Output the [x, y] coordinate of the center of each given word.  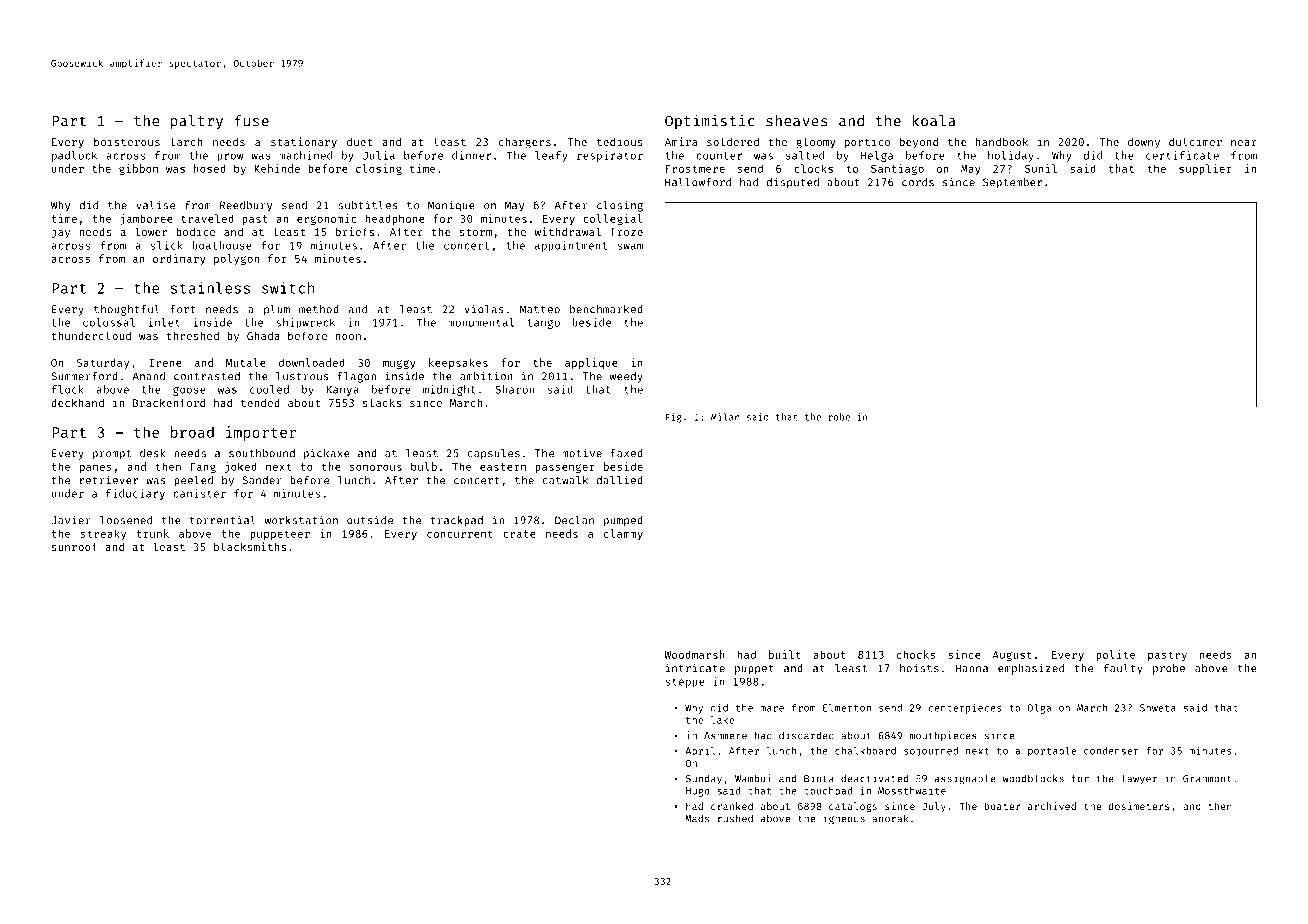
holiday [1011, 156]
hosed [210, 168]
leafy [551, 156]
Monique [451, 206]
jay [61, 233]
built [785, 654]
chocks [916, 654]
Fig [674, 418]
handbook [1002, 141]
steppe [685, 683]
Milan [725, 417]
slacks [382, 402]
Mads [697, 818]
